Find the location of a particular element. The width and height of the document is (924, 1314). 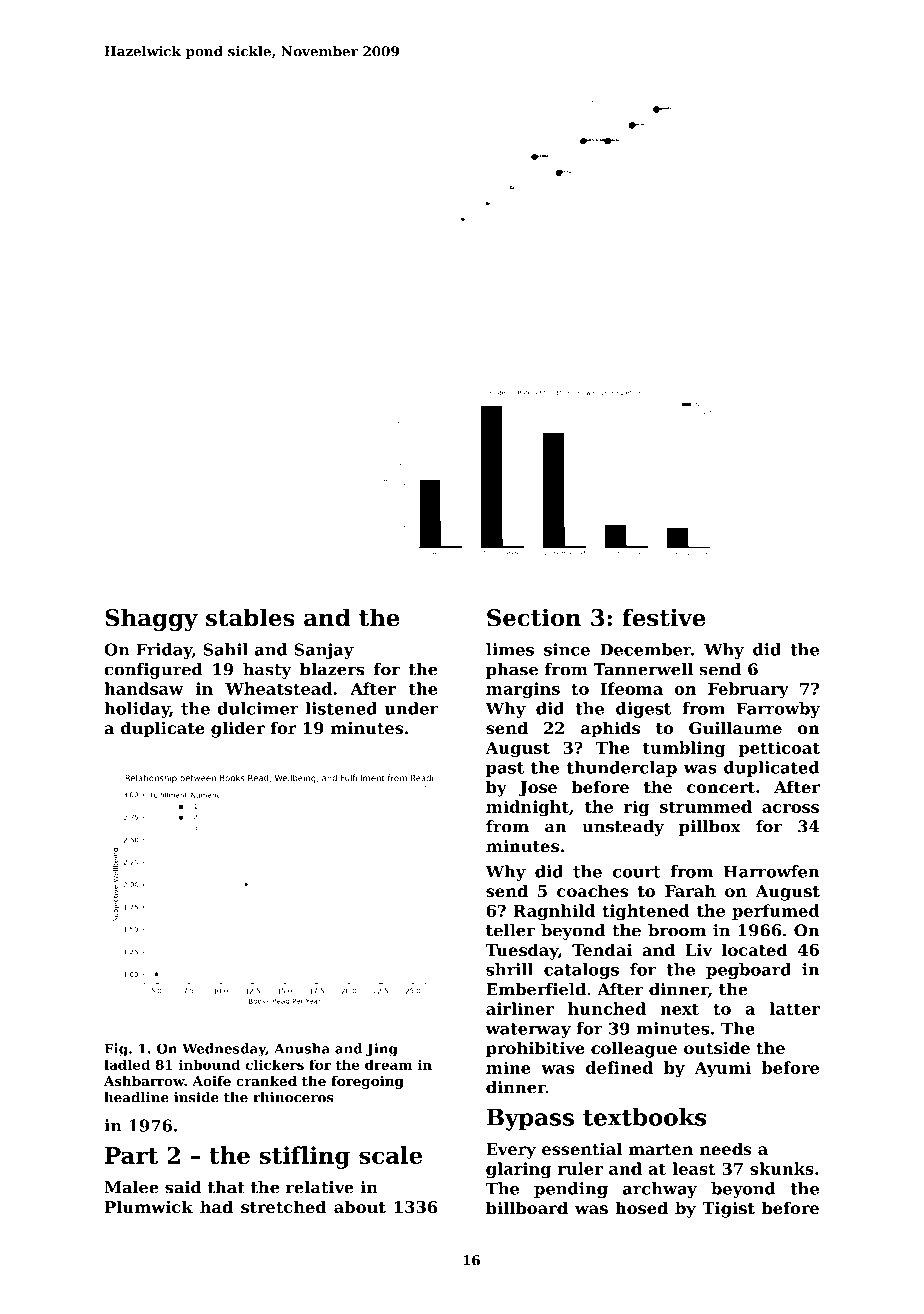

glider is located at coordinates (238, 729).
